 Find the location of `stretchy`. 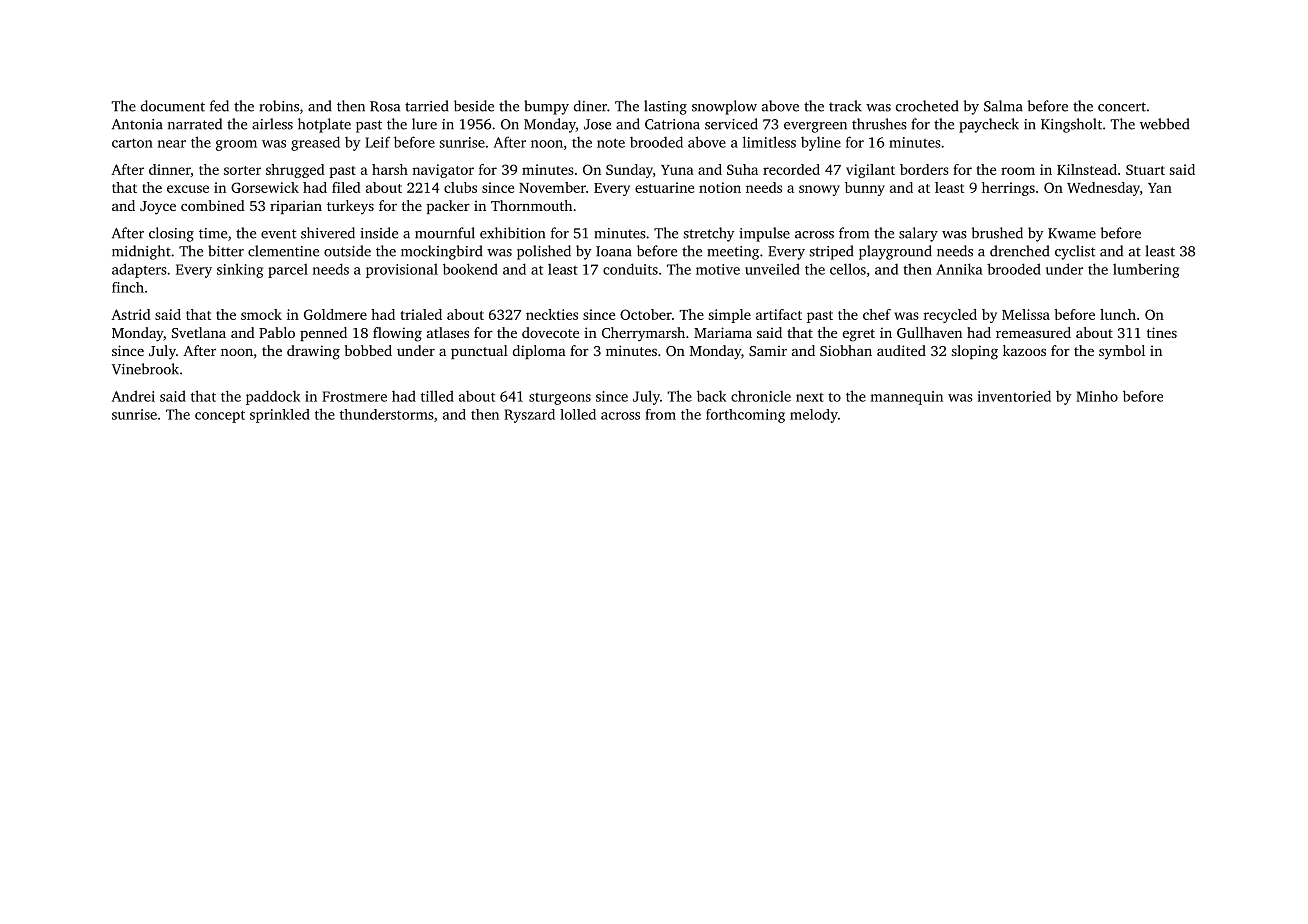

stretchy is located at coordinates (709, 234).
